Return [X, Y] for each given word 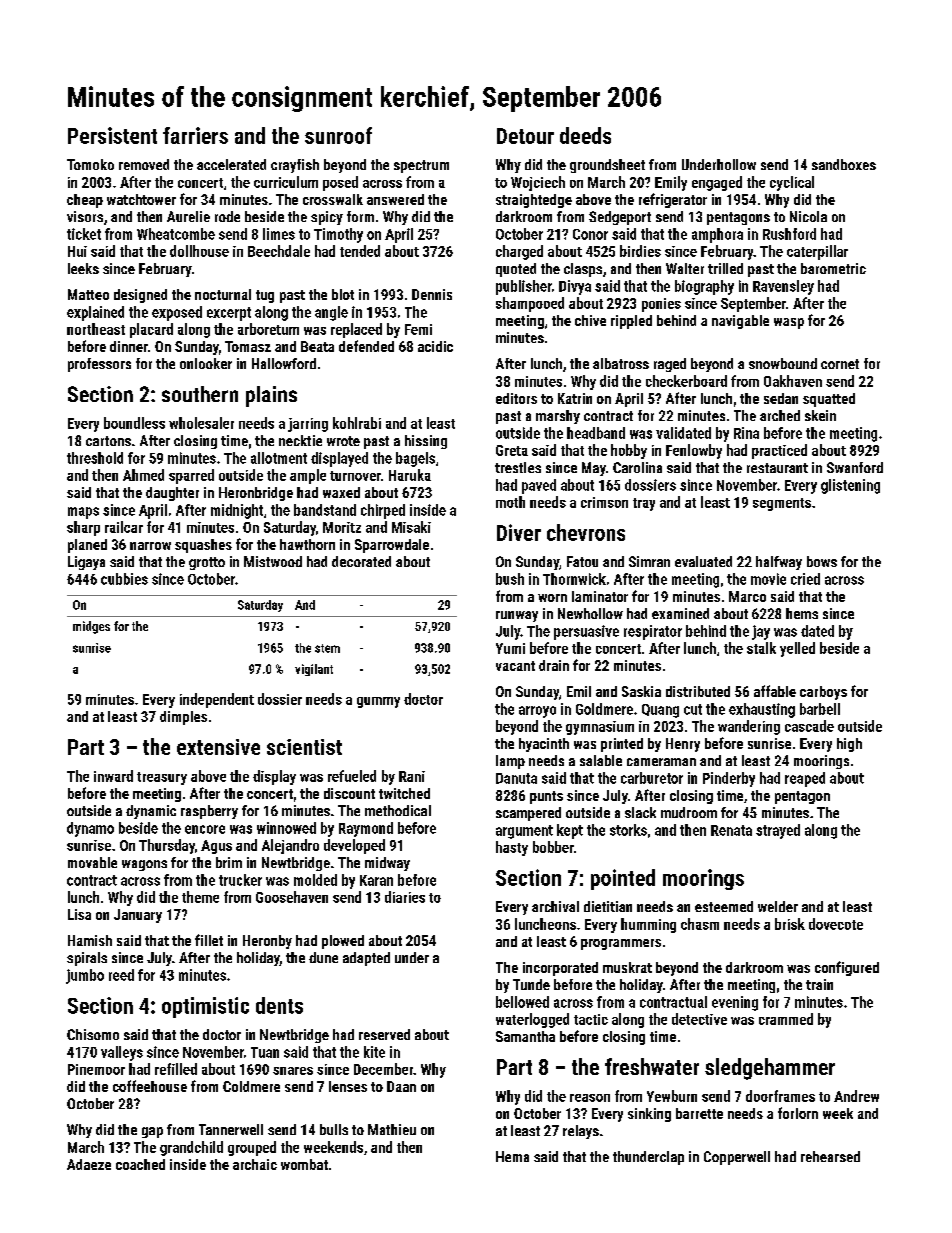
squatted [829, 400]
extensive [218, 747]
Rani [412, 776]
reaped [805, 779]
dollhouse [199, 251]
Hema [512, 1156]
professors [99, 365]
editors [516, 398]
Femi [418, 329]
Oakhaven [793, 381]
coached [140, 1164]
